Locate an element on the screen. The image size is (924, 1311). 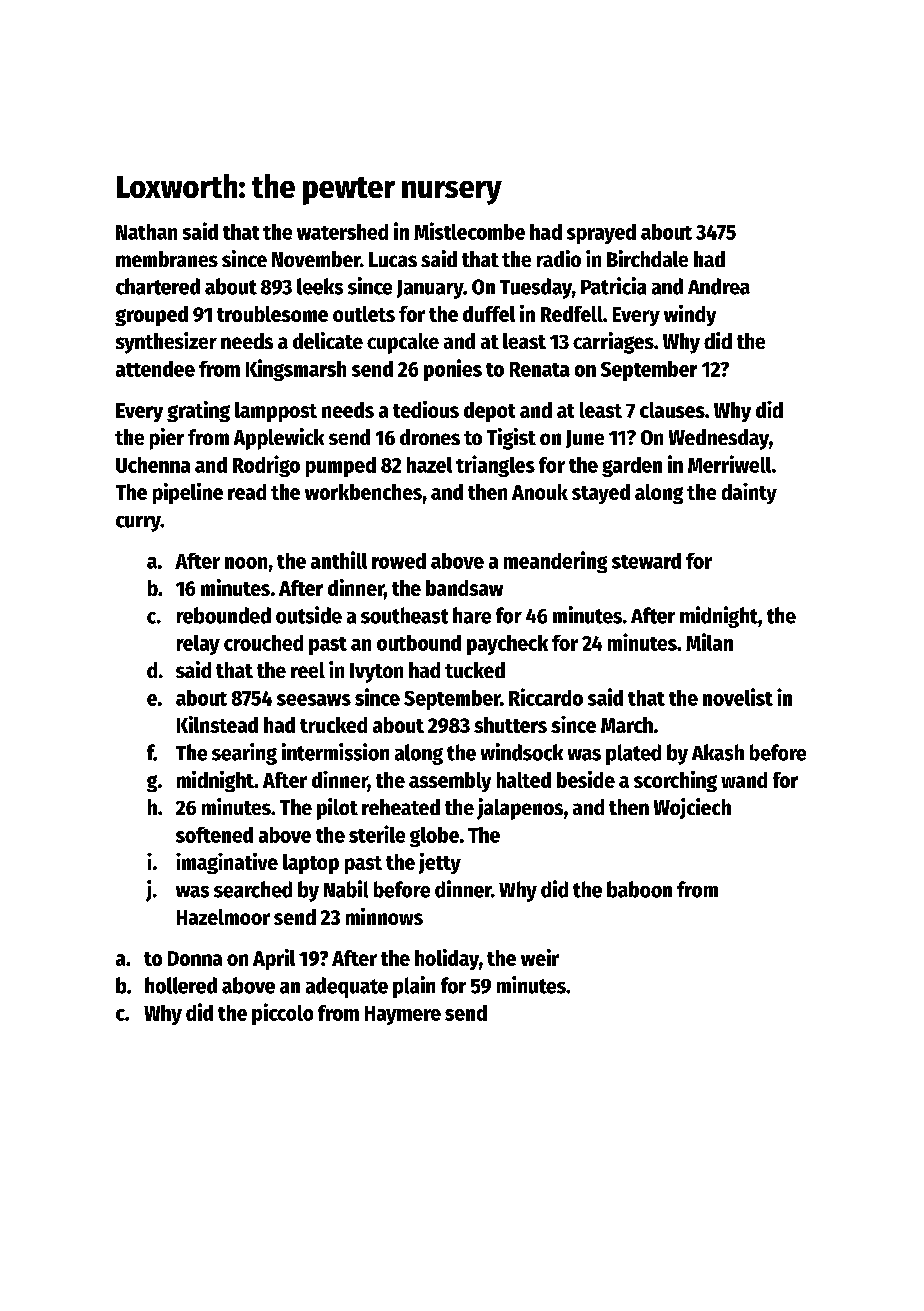
pier is located at coordinates (167, 439).
